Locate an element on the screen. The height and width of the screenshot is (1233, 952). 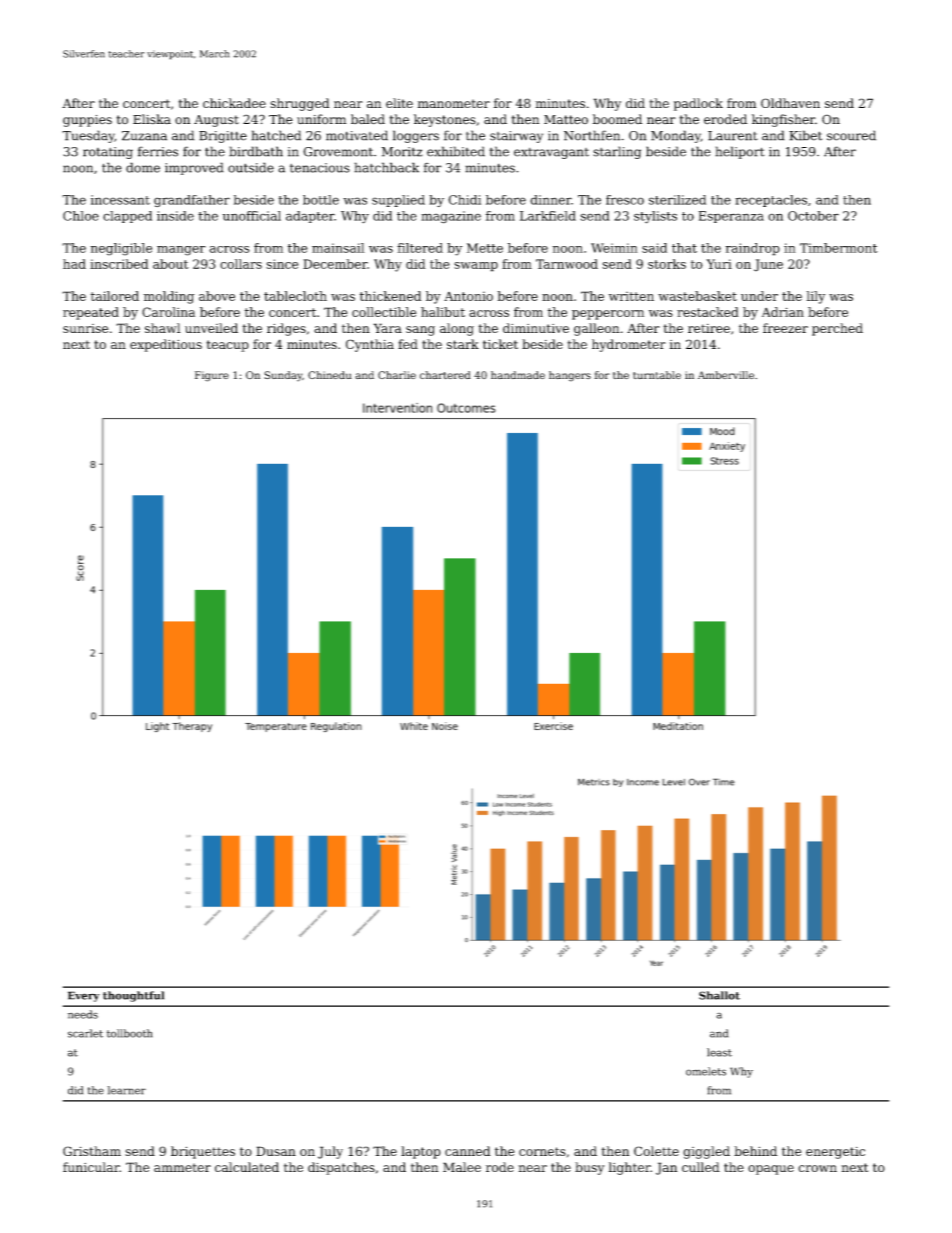
Chinedu is located at coordinates (330, 375).
